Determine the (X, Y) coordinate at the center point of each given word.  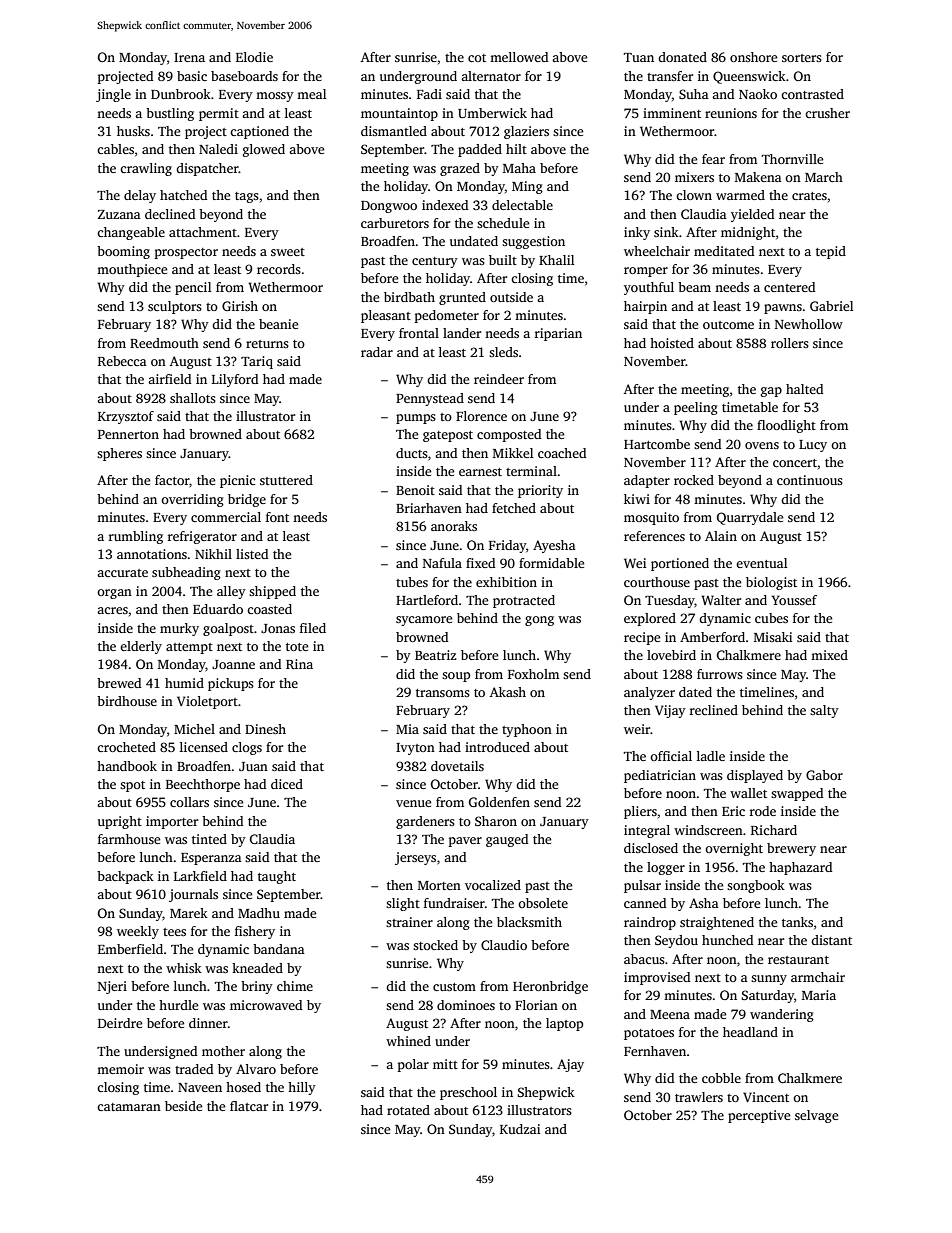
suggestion (533, 242)
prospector (186, 253)
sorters (802, 58)
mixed (829, 655)
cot (477, 58)
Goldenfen (499, 802)
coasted (269, 609)
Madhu (259, 913)
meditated (724, 251)
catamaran (129, 1107)
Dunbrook (181, 94)
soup (456, 677)
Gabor (824, 775)
